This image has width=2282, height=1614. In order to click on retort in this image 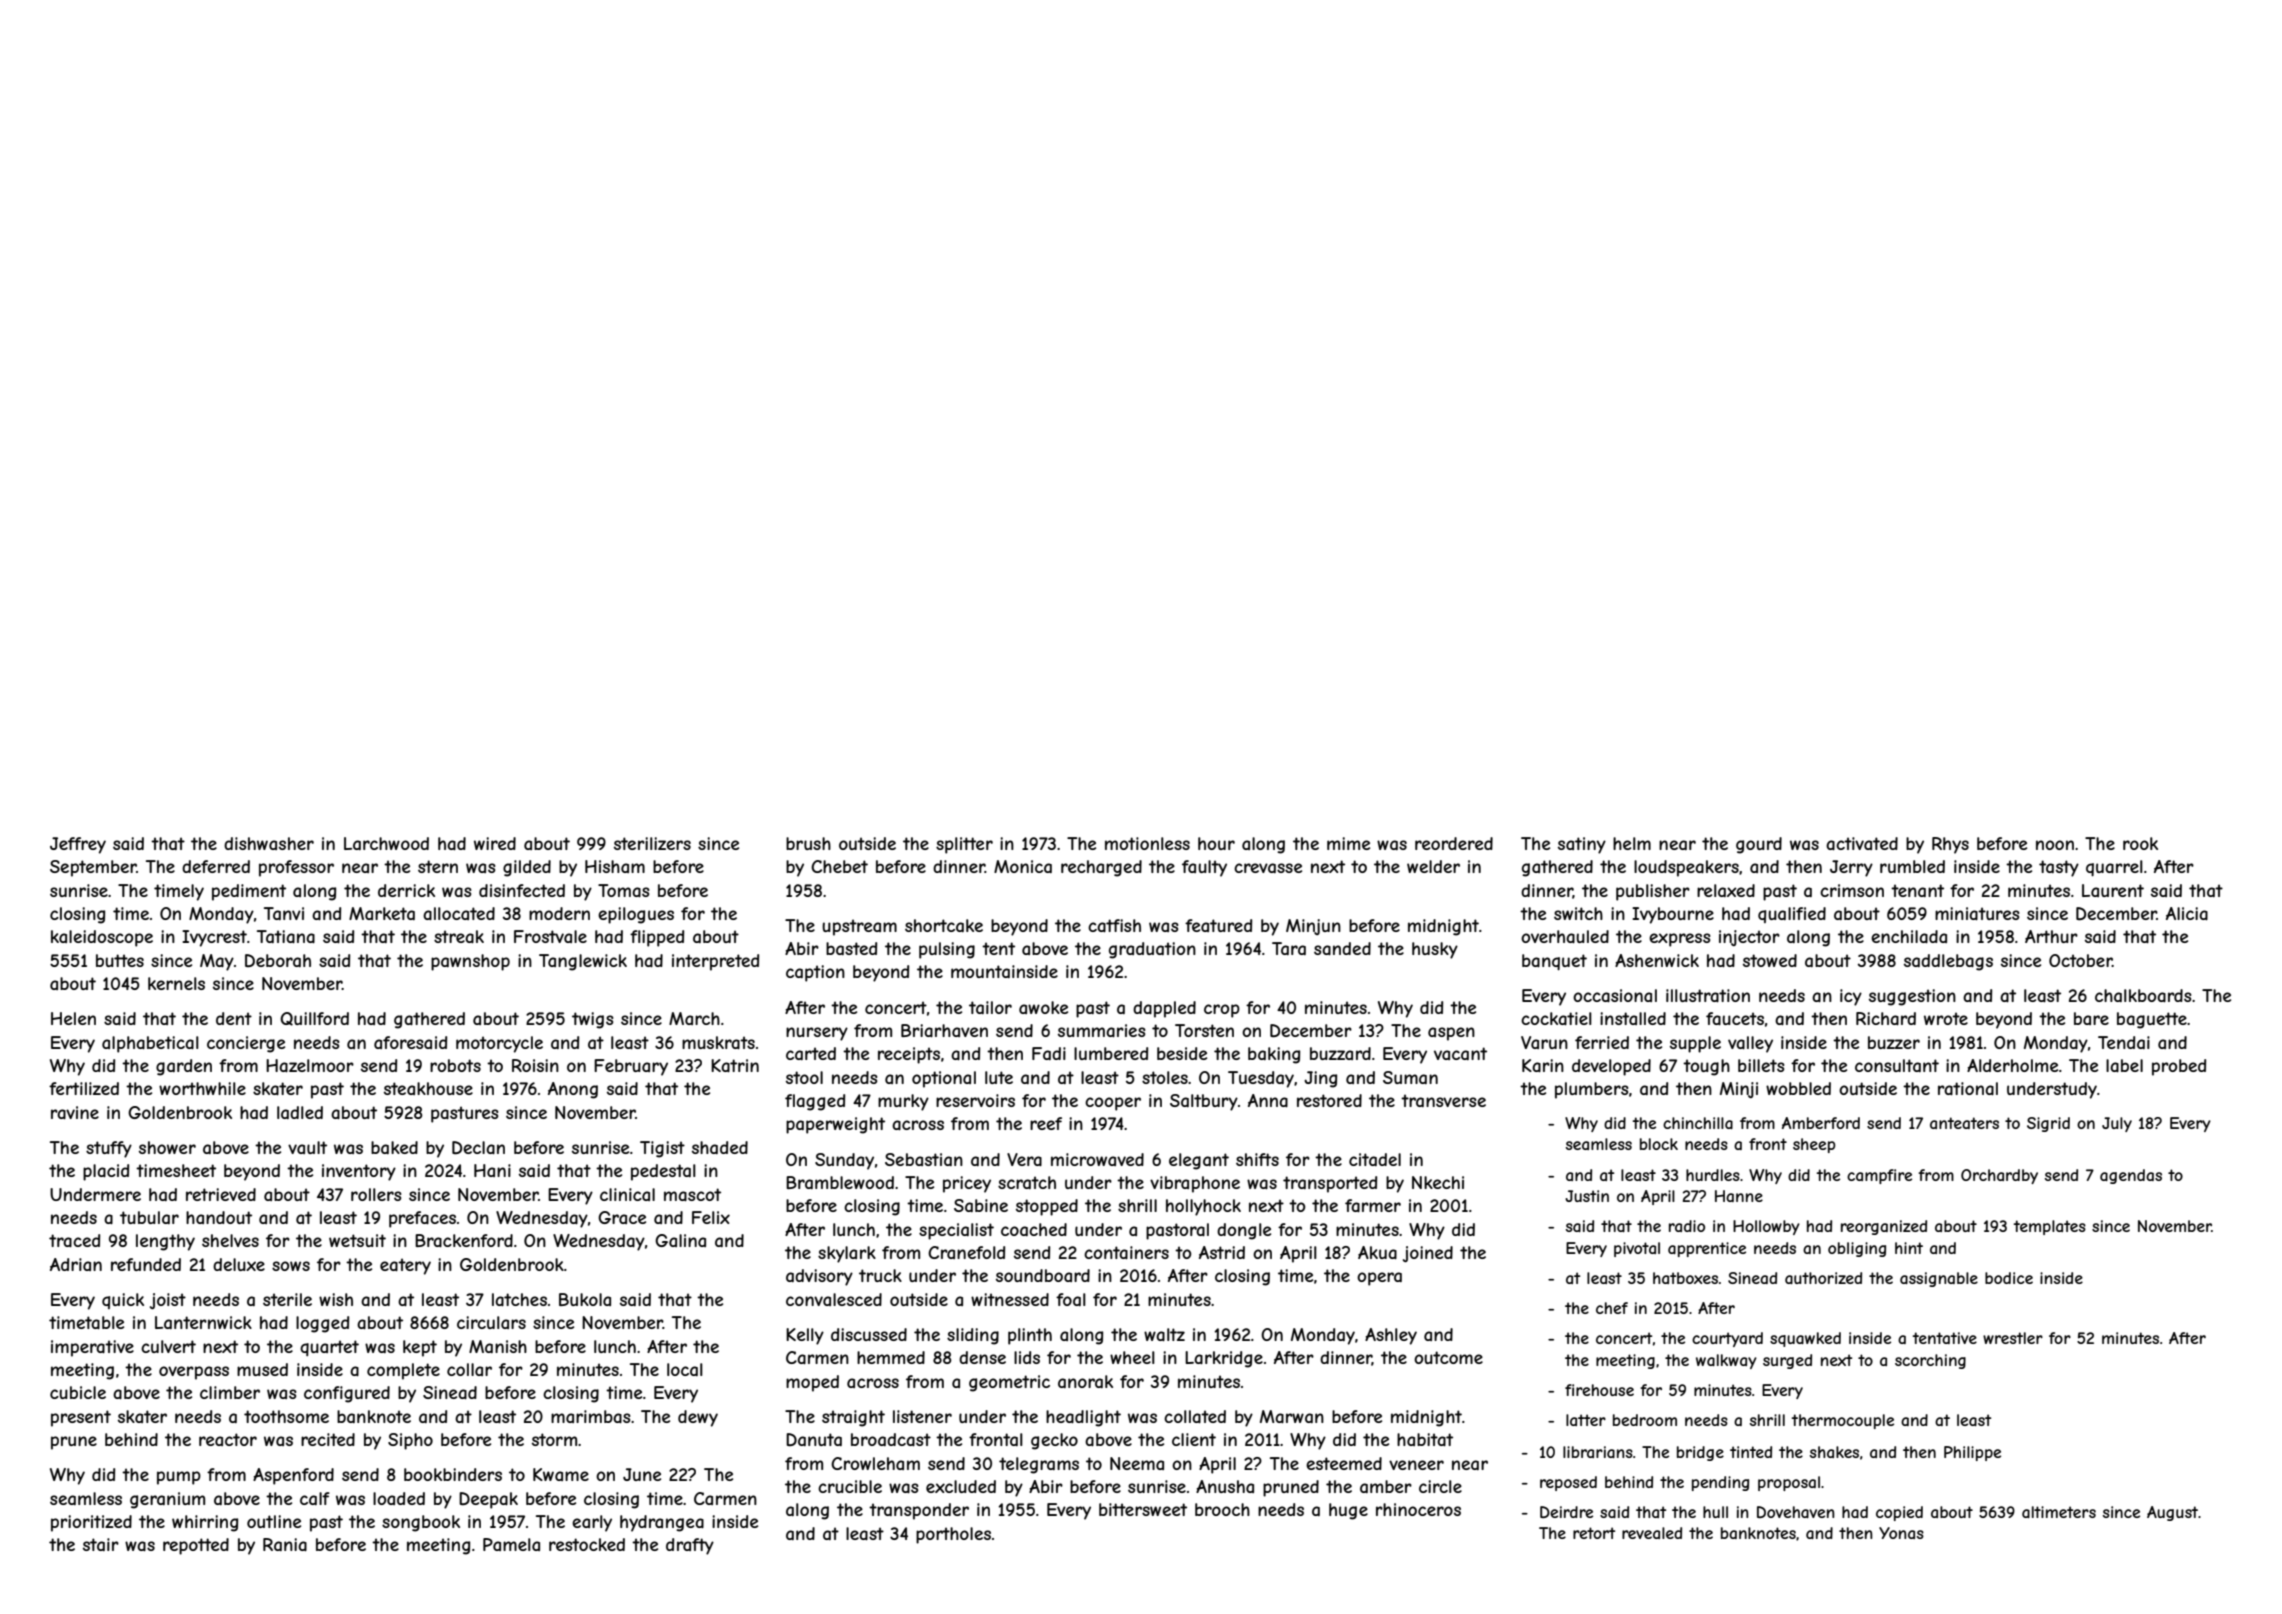, I will do `click(1594, 1533)`.
